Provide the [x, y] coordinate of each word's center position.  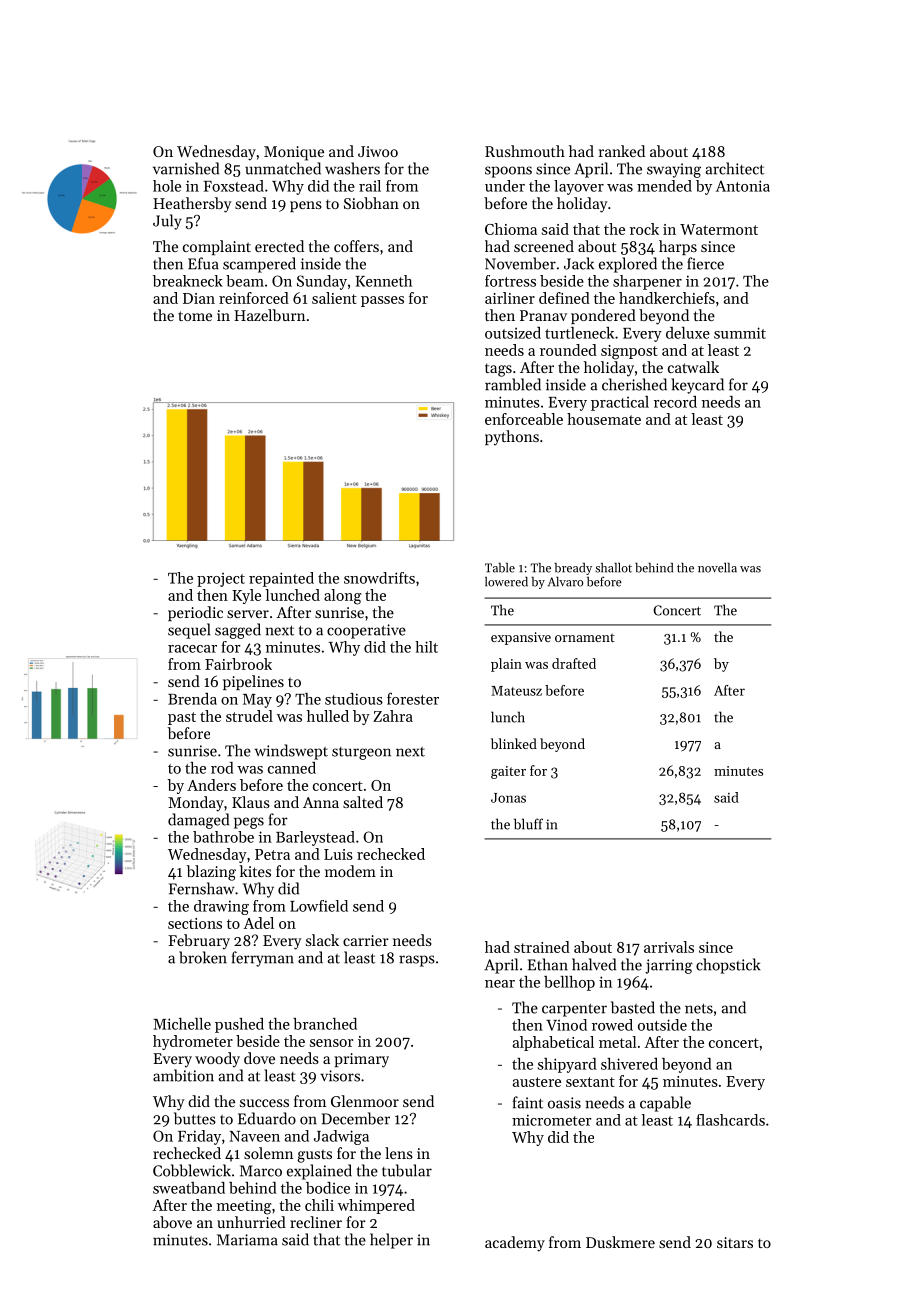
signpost [629, 352]
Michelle [182, 1024]
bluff [528, 824]
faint [528, 1102]
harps [678, 247]
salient [334, 298]
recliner [316, 1222]
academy [515, 1244]
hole [167, 186]
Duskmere [620, 1242]
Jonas [508, 798]
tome [195, 316]
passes [382, 301]
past [182, 718]
